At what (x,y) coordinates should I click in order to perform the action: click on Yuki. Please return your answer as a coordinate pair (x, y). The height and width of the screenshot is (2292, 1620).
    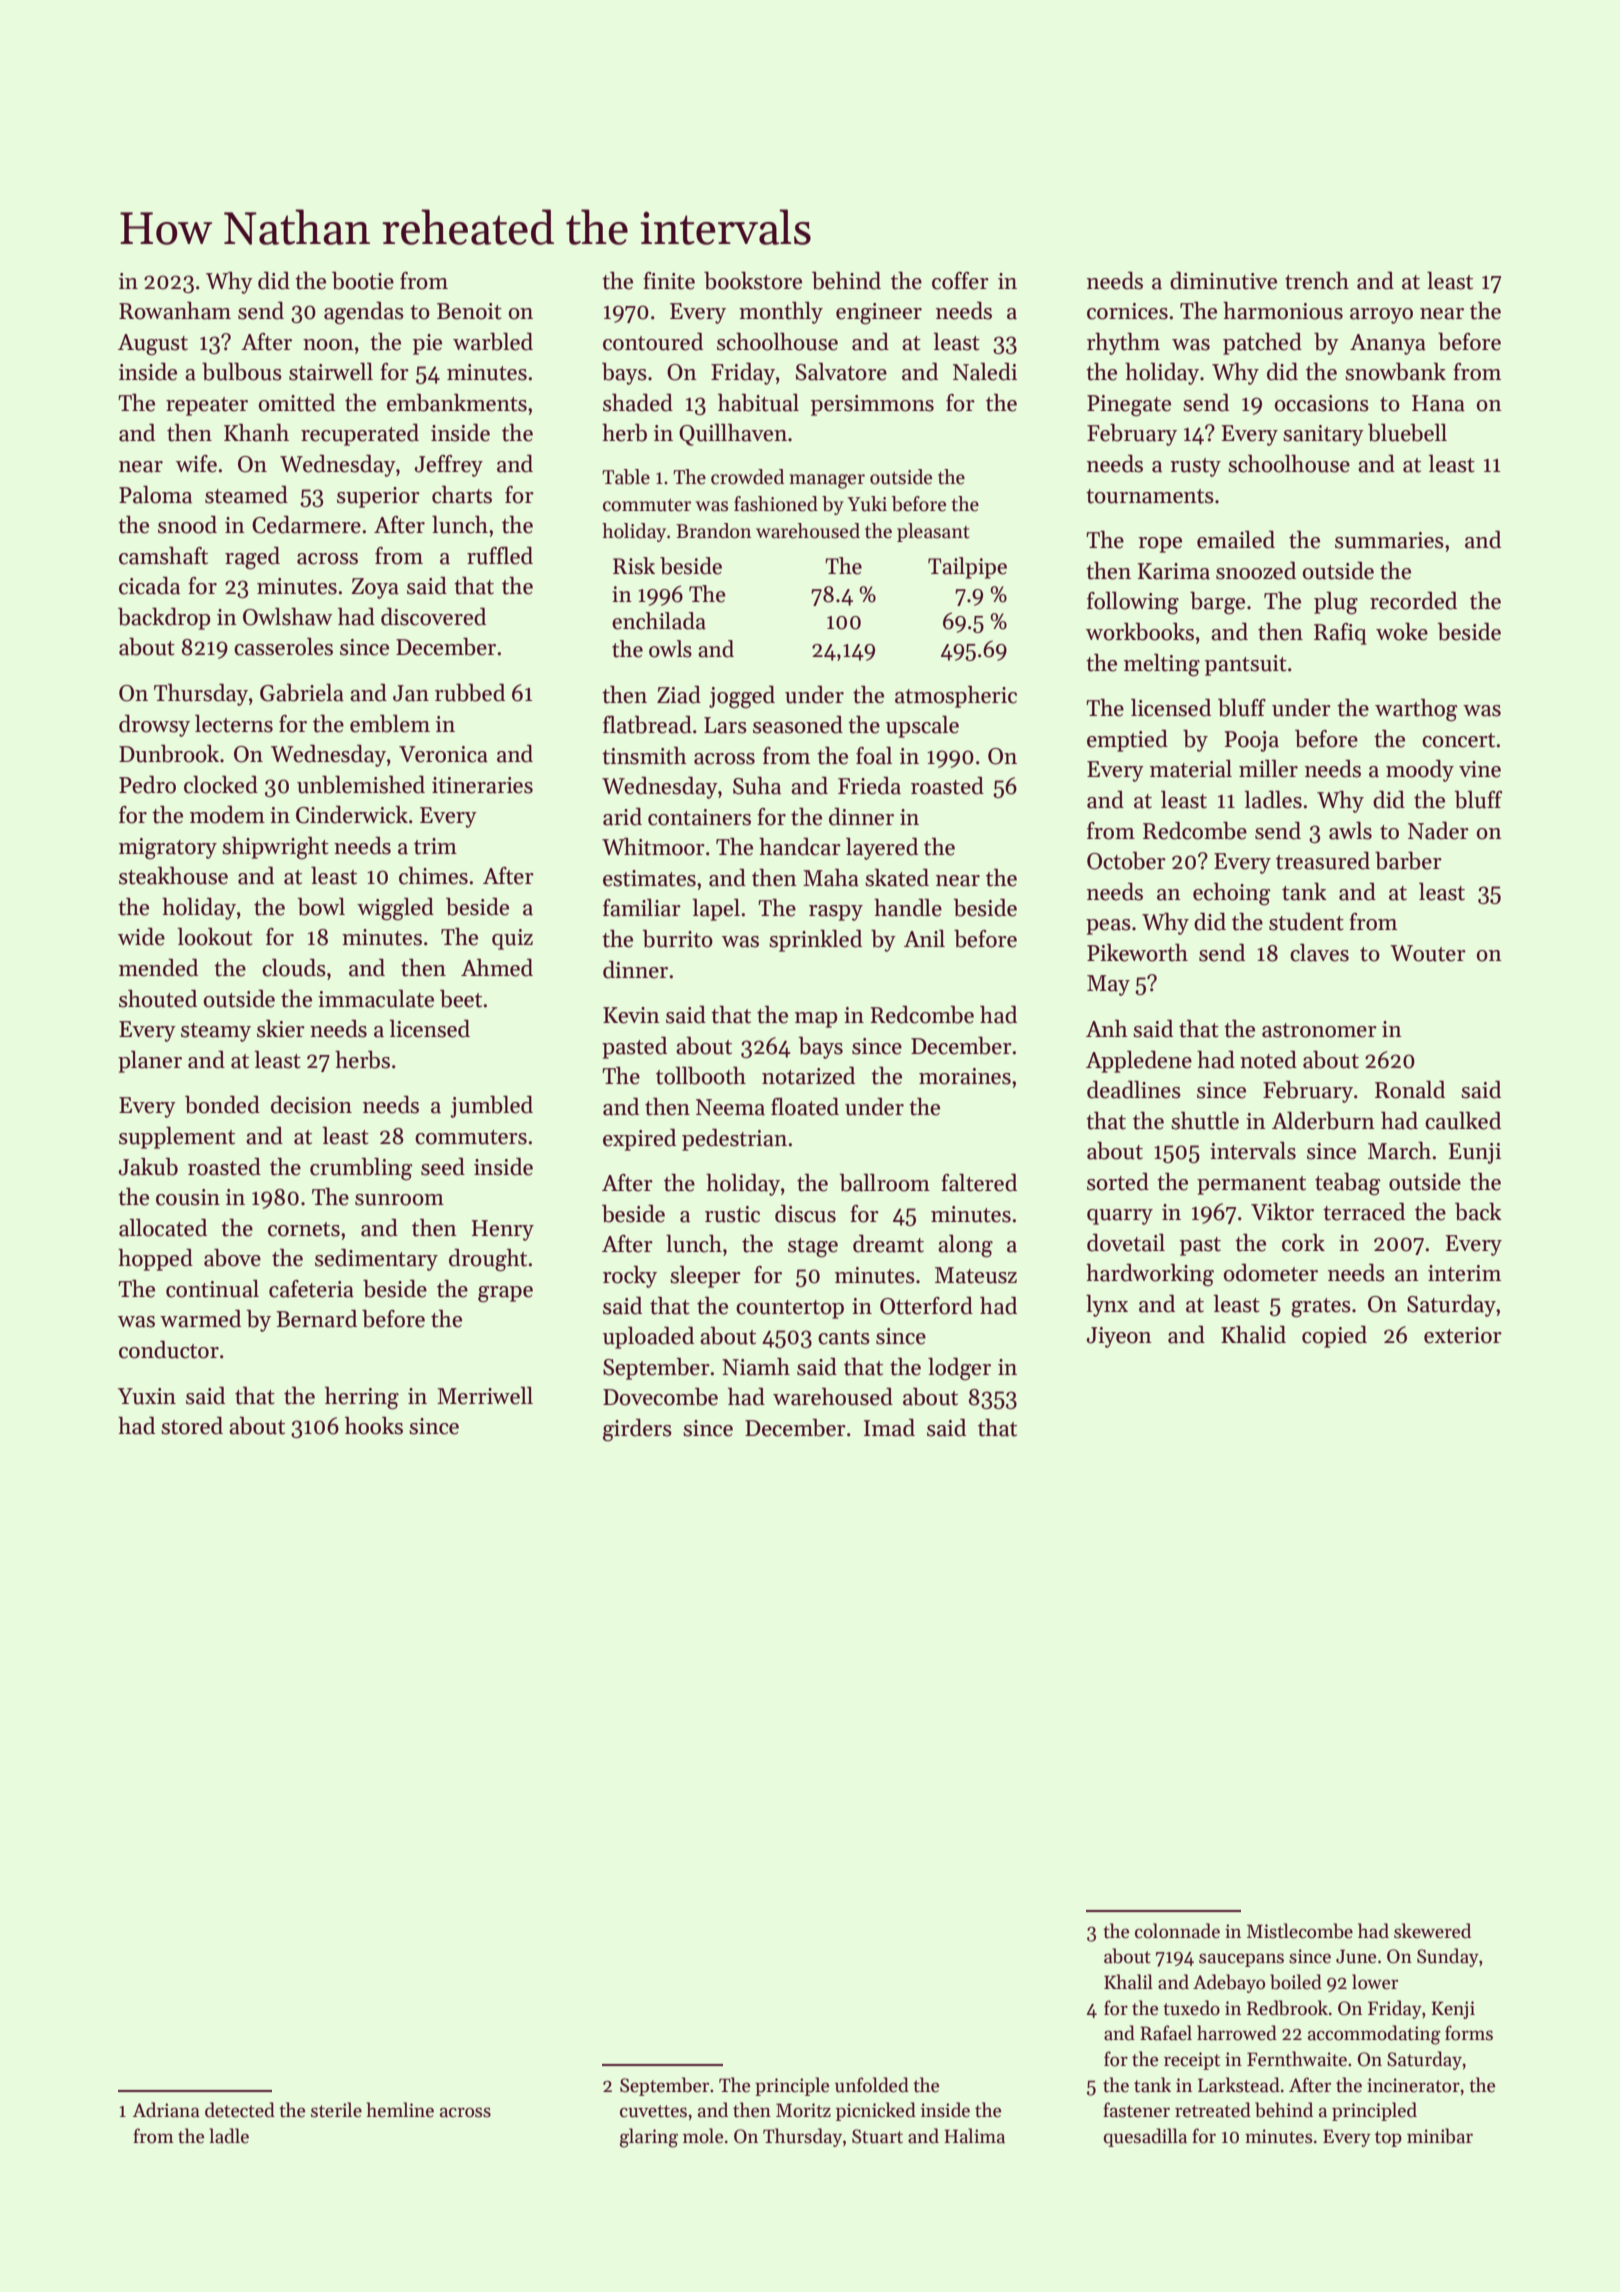
    Looking at the image, I should click on (867, 504).
